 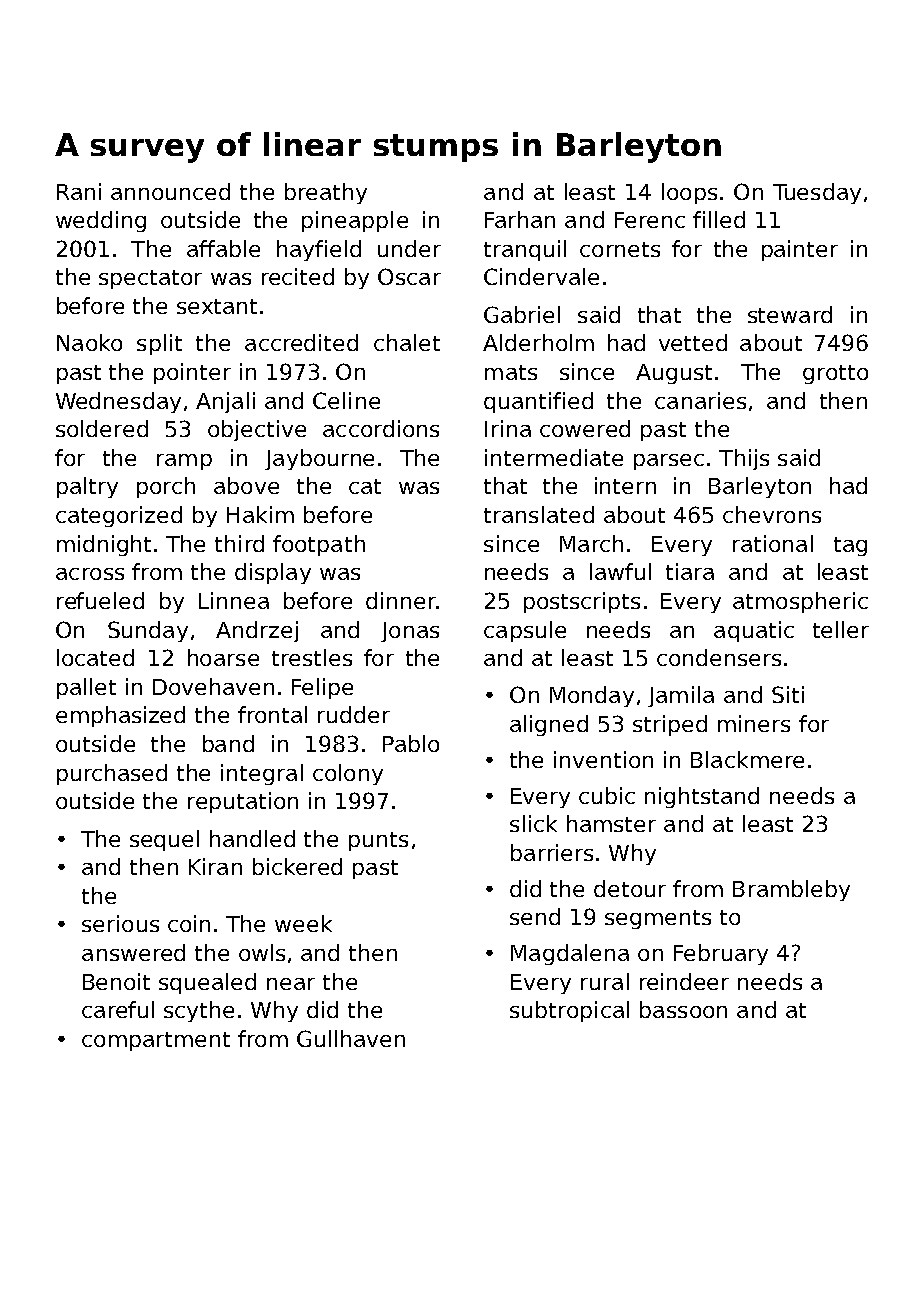 I want to click on Rani, so click(x=79, y=191).
